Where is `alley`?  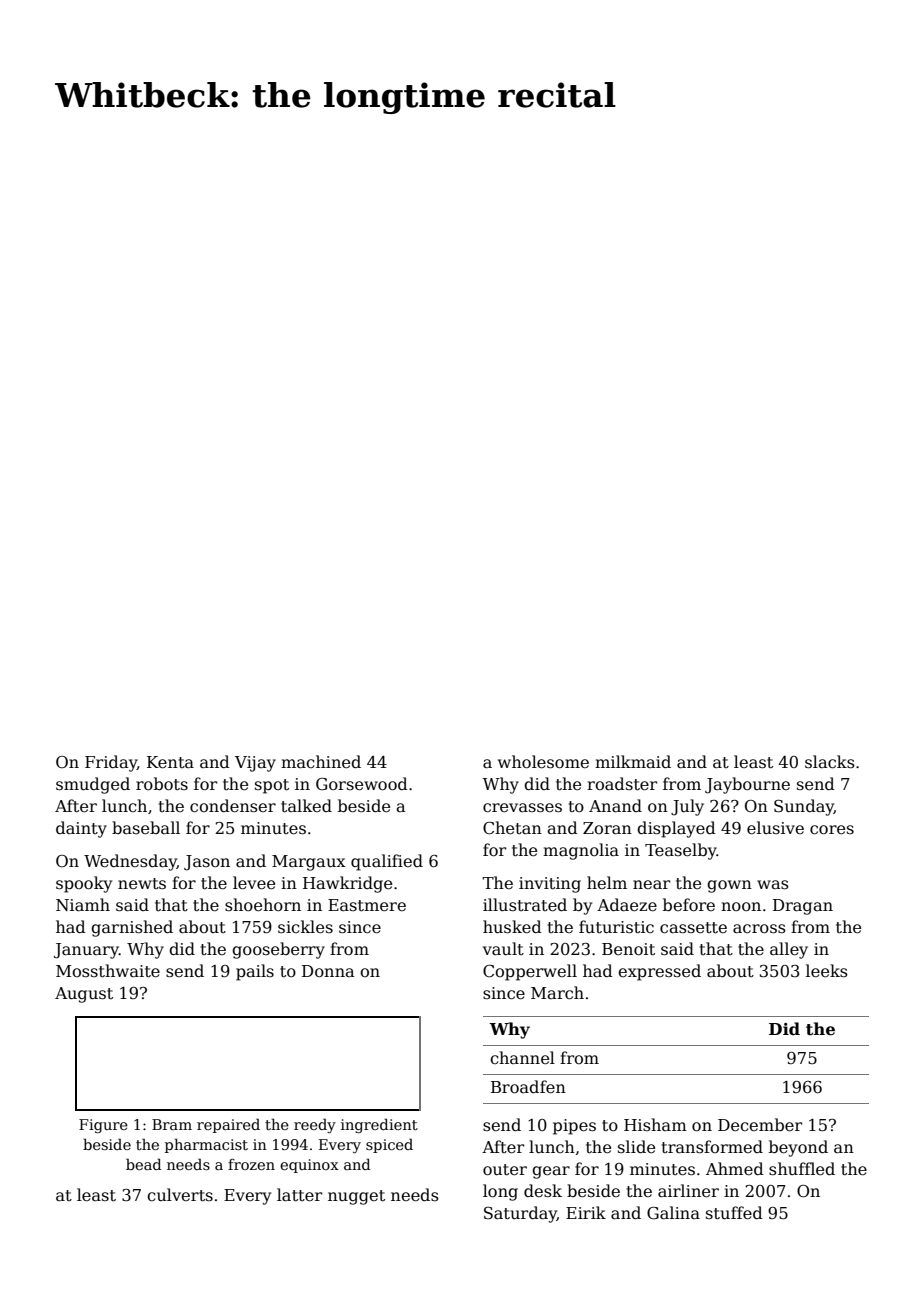 alley is located at coordinates (789, 950).
